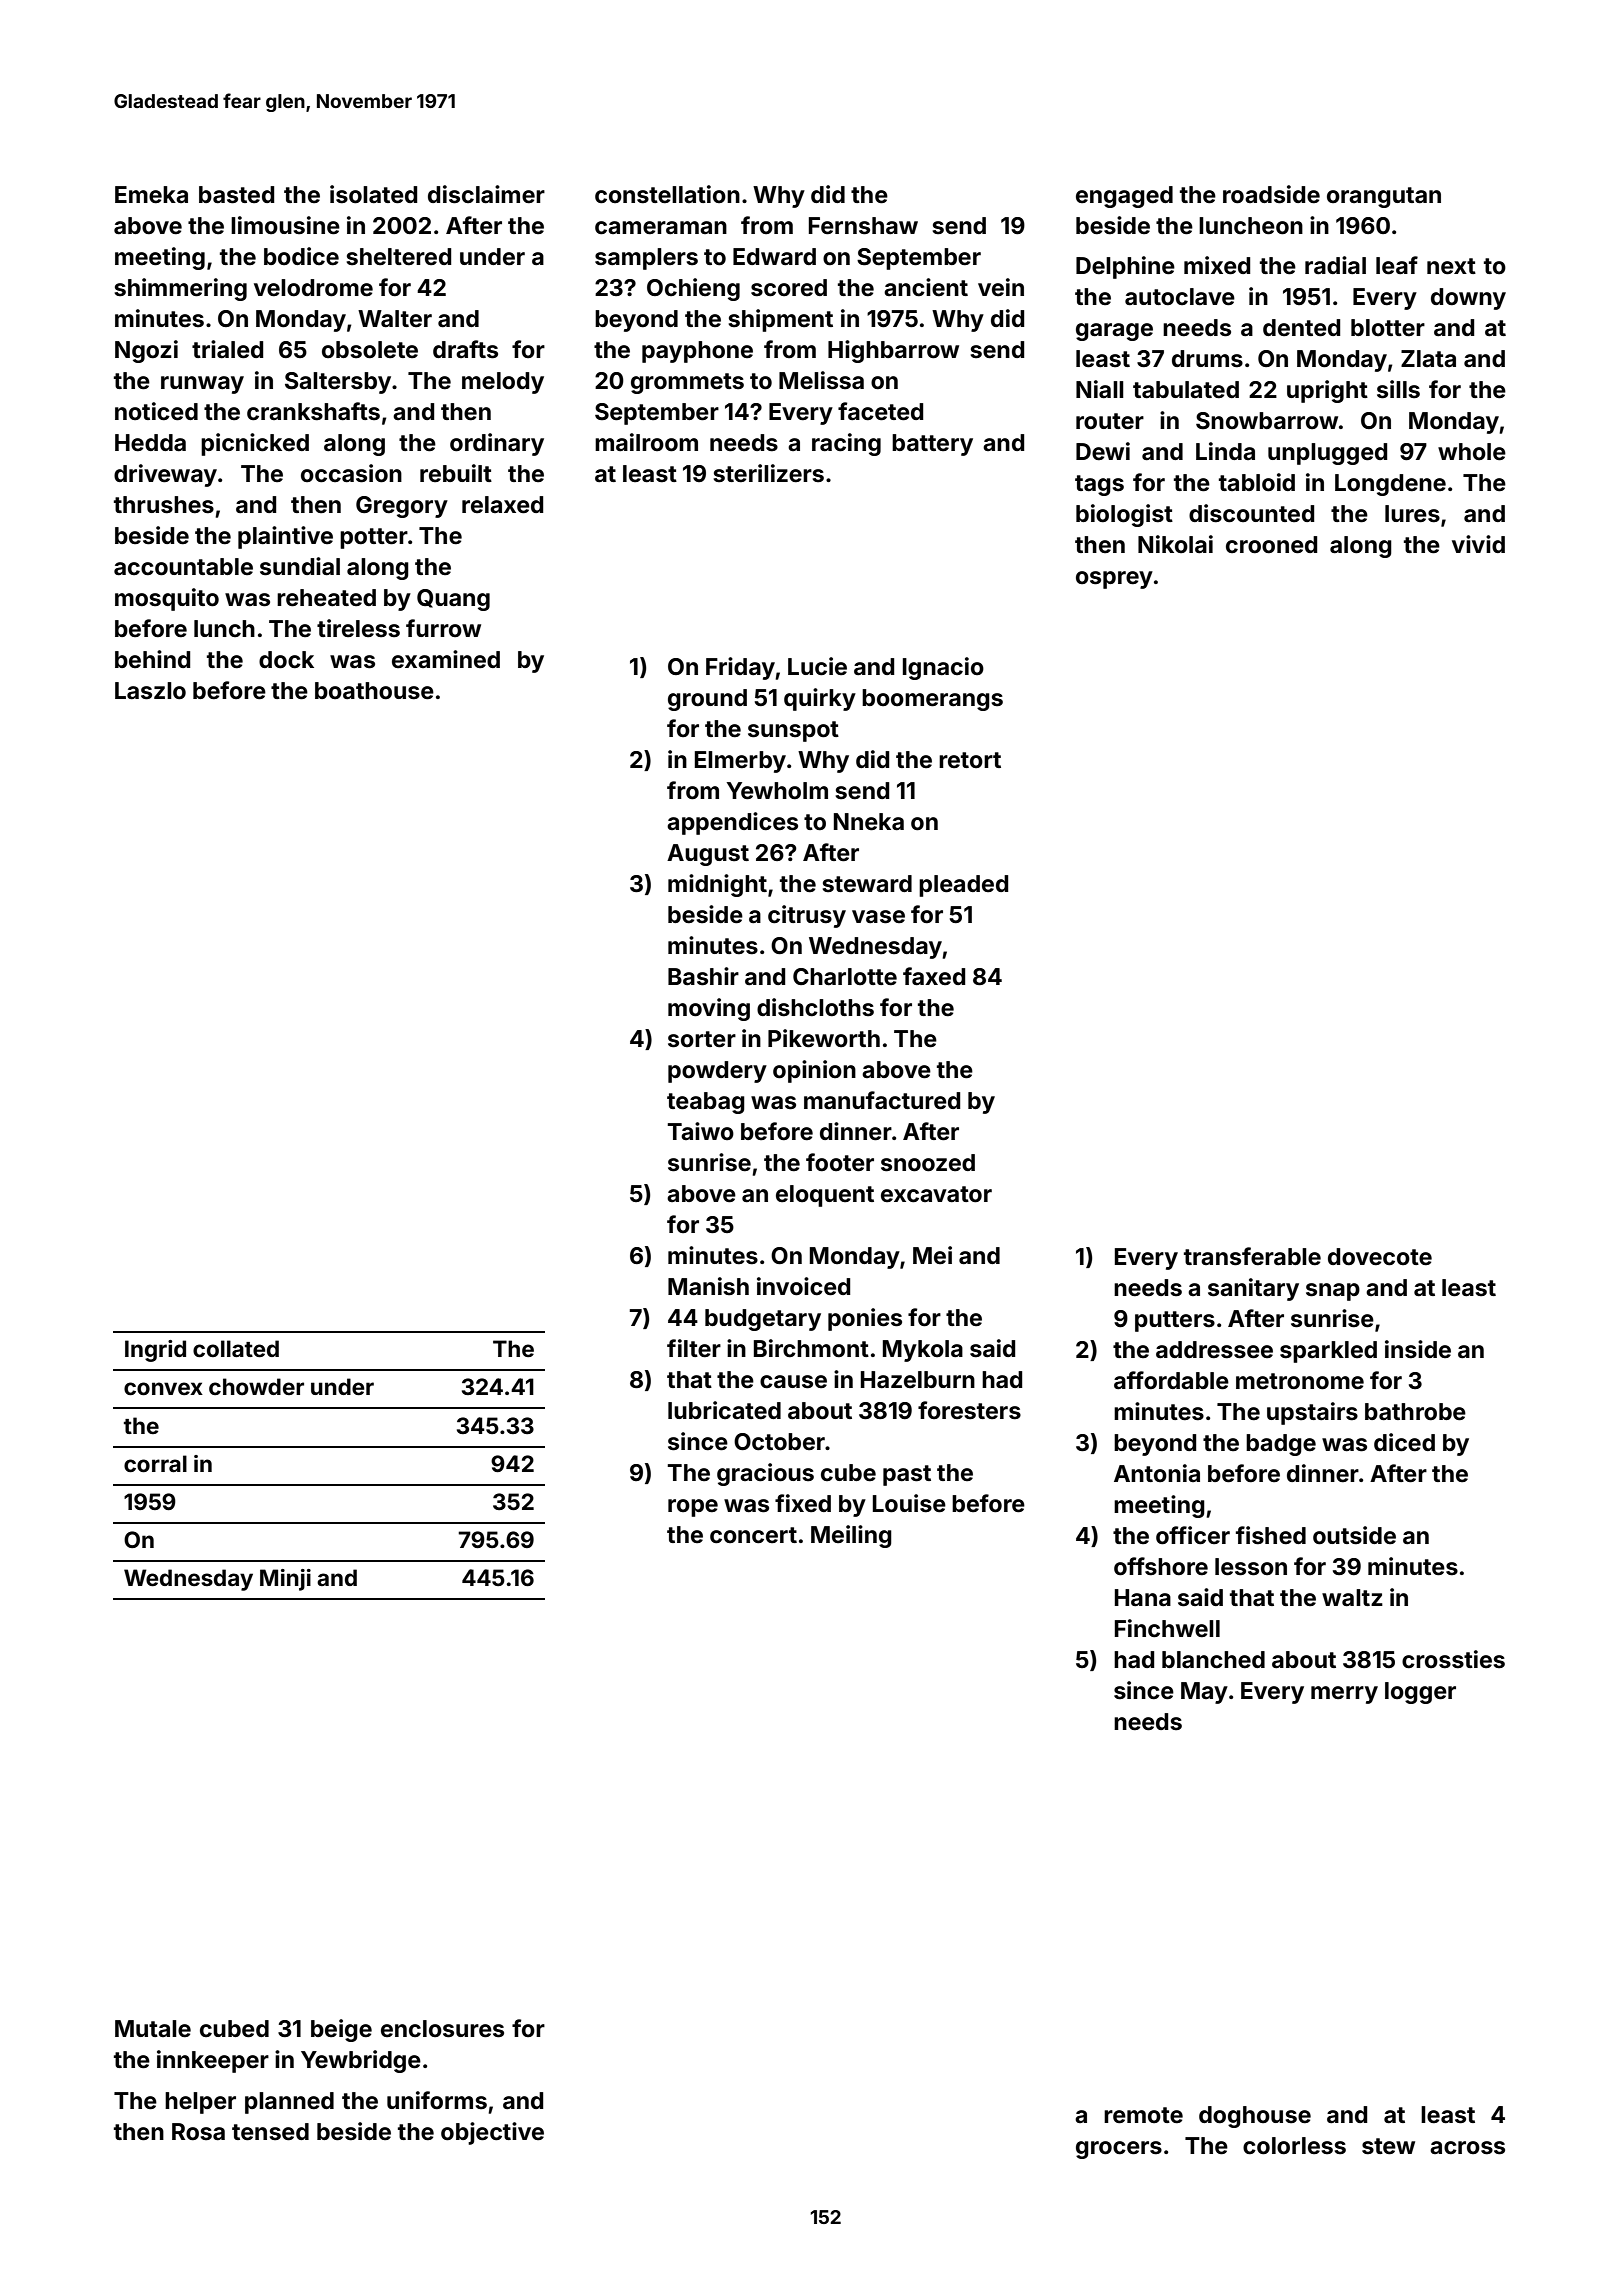 The height and width of the screenshot is (2292, 1620). I want to click on whole, so click(1472, 452).
